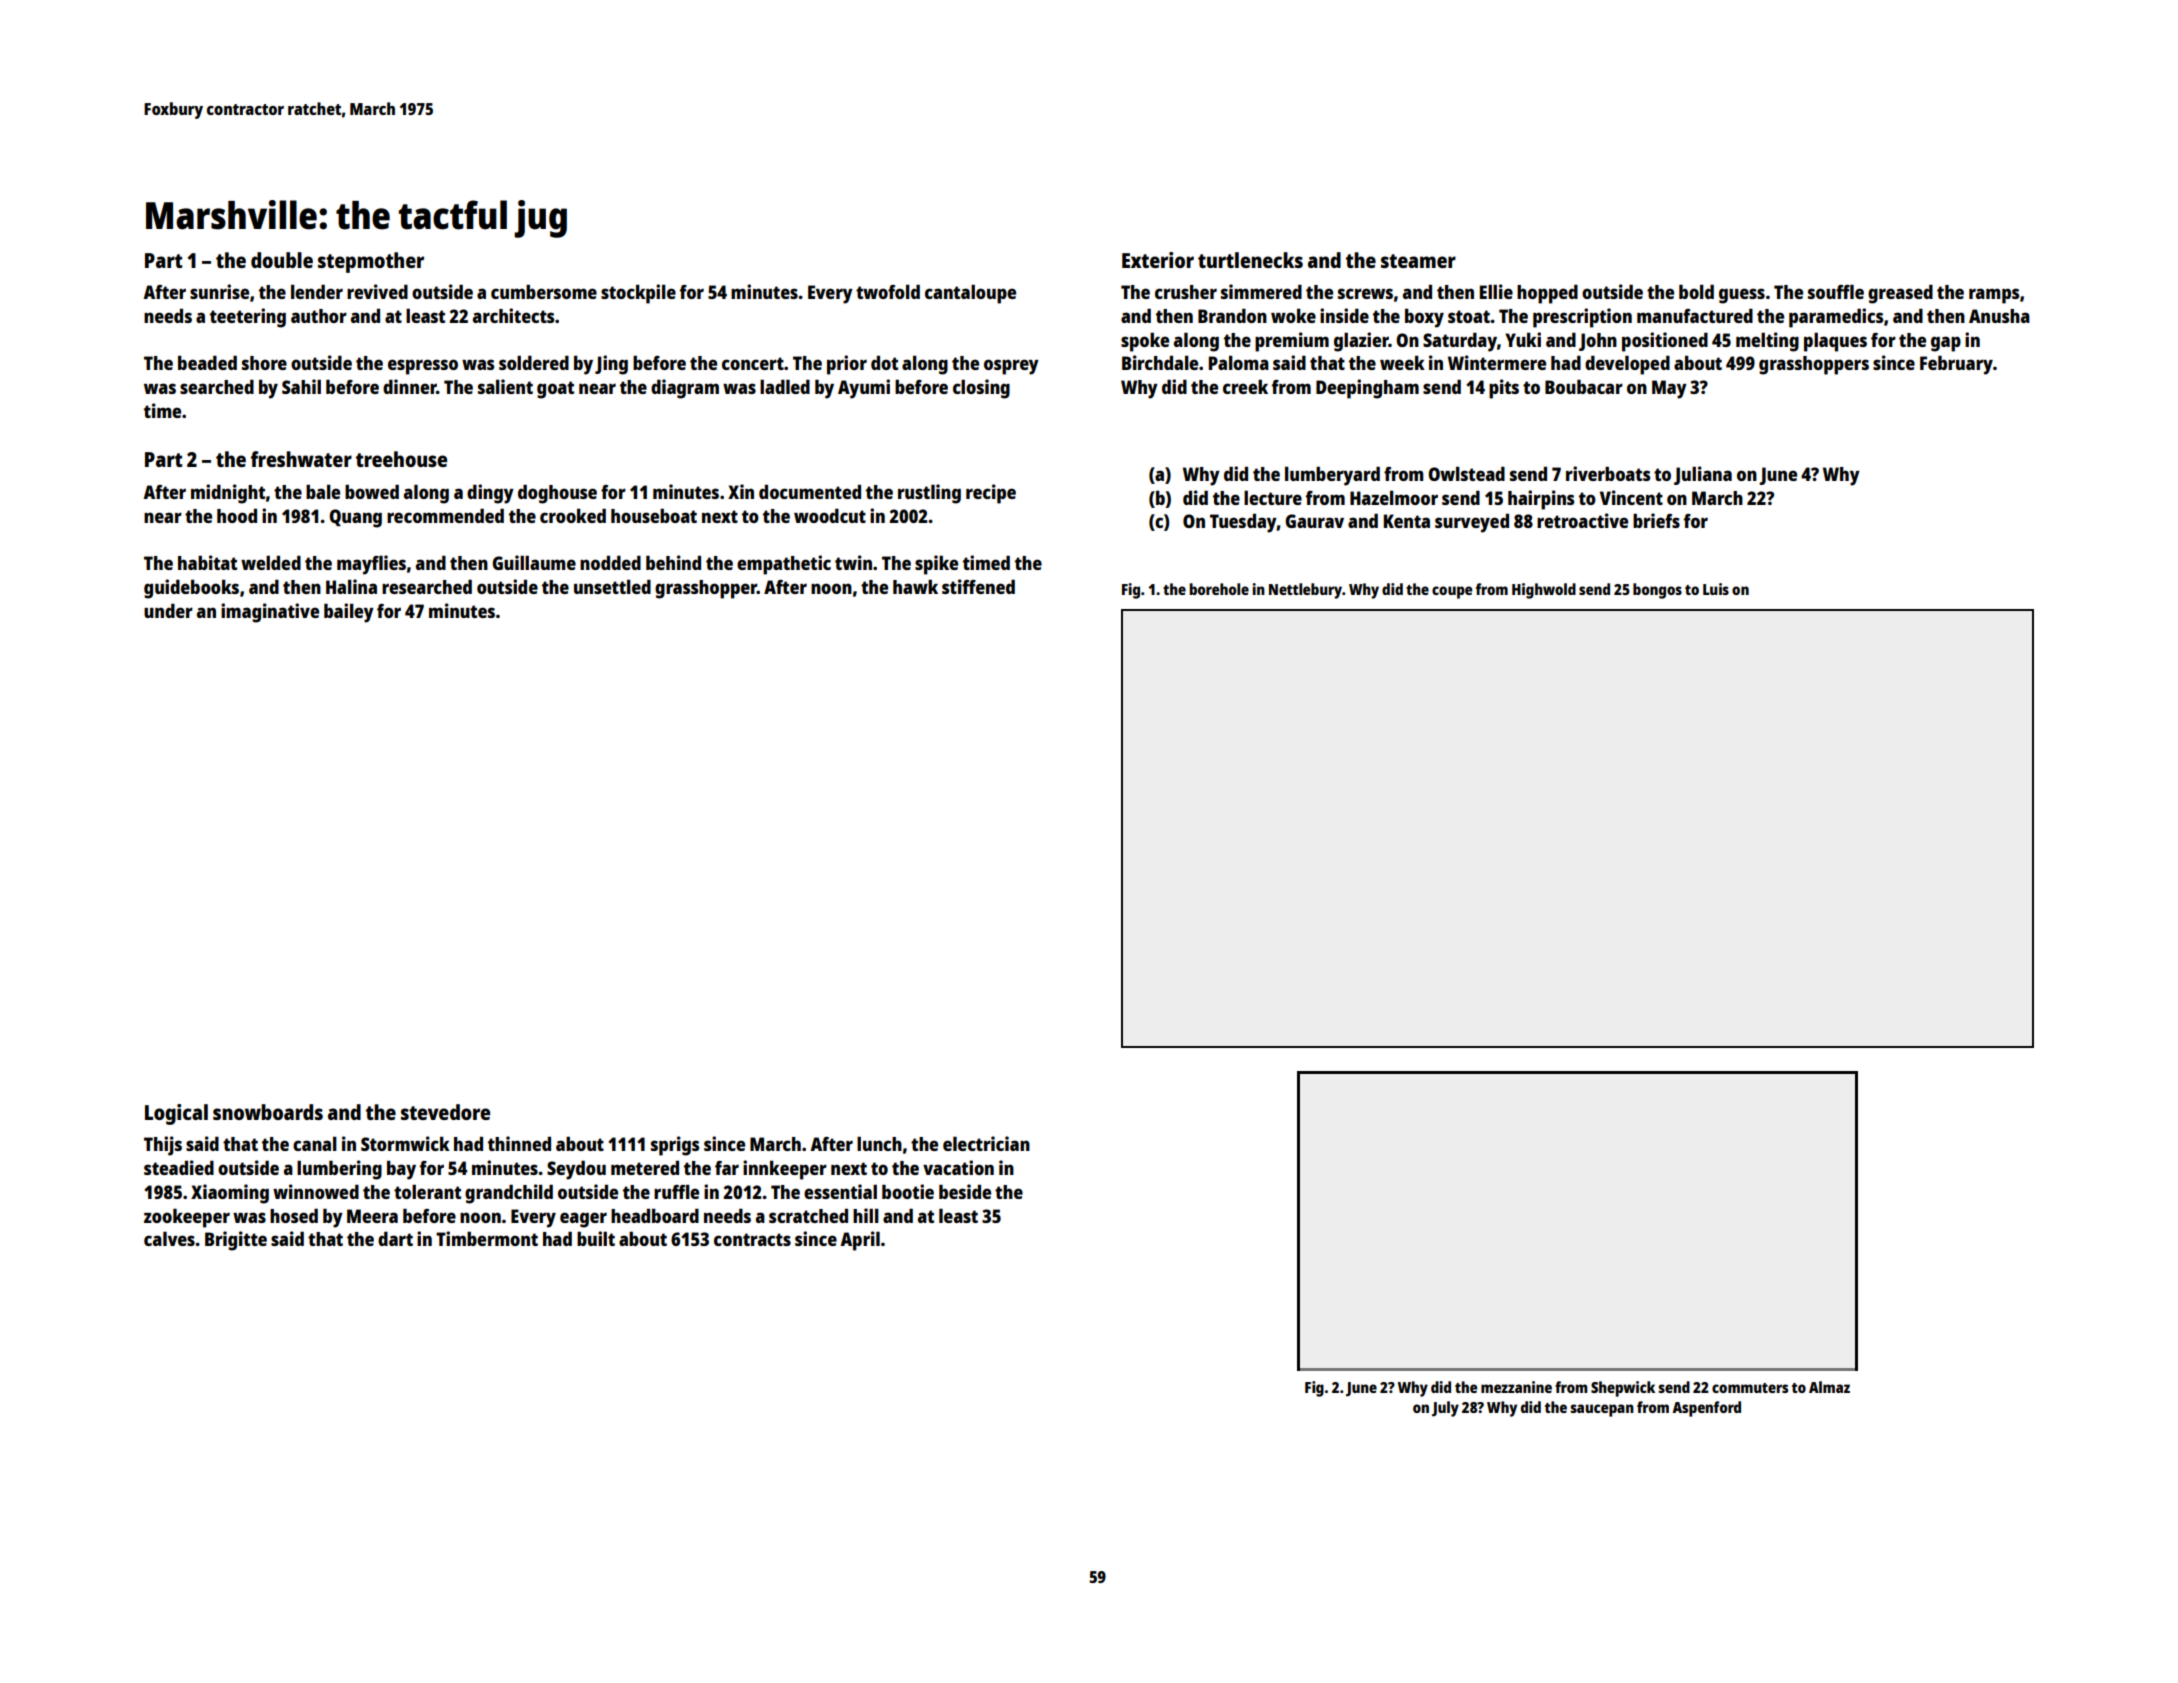 This screenshot has width=2178, height=1683. What do you see at coordinates (1394, 497) in the screenshot?
I see `Hazelmoor` at bounding box center [1394, 497].
